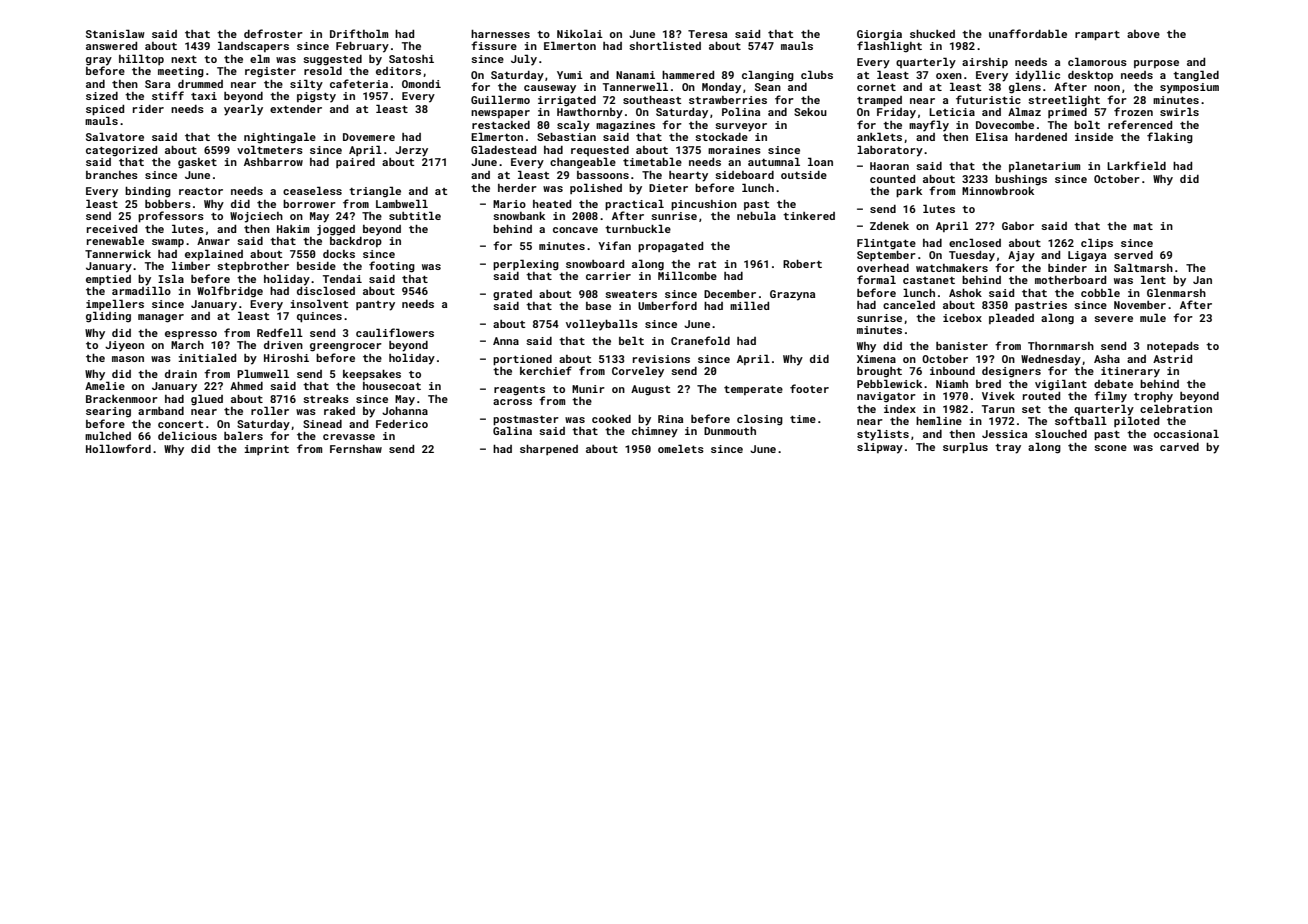 Image resolution: width=1308 pixels, height=924 pixels. What do you see at coordinates (1028, 33) in the image?
I see `unaffordable` at bounding box center [1028, 33].
